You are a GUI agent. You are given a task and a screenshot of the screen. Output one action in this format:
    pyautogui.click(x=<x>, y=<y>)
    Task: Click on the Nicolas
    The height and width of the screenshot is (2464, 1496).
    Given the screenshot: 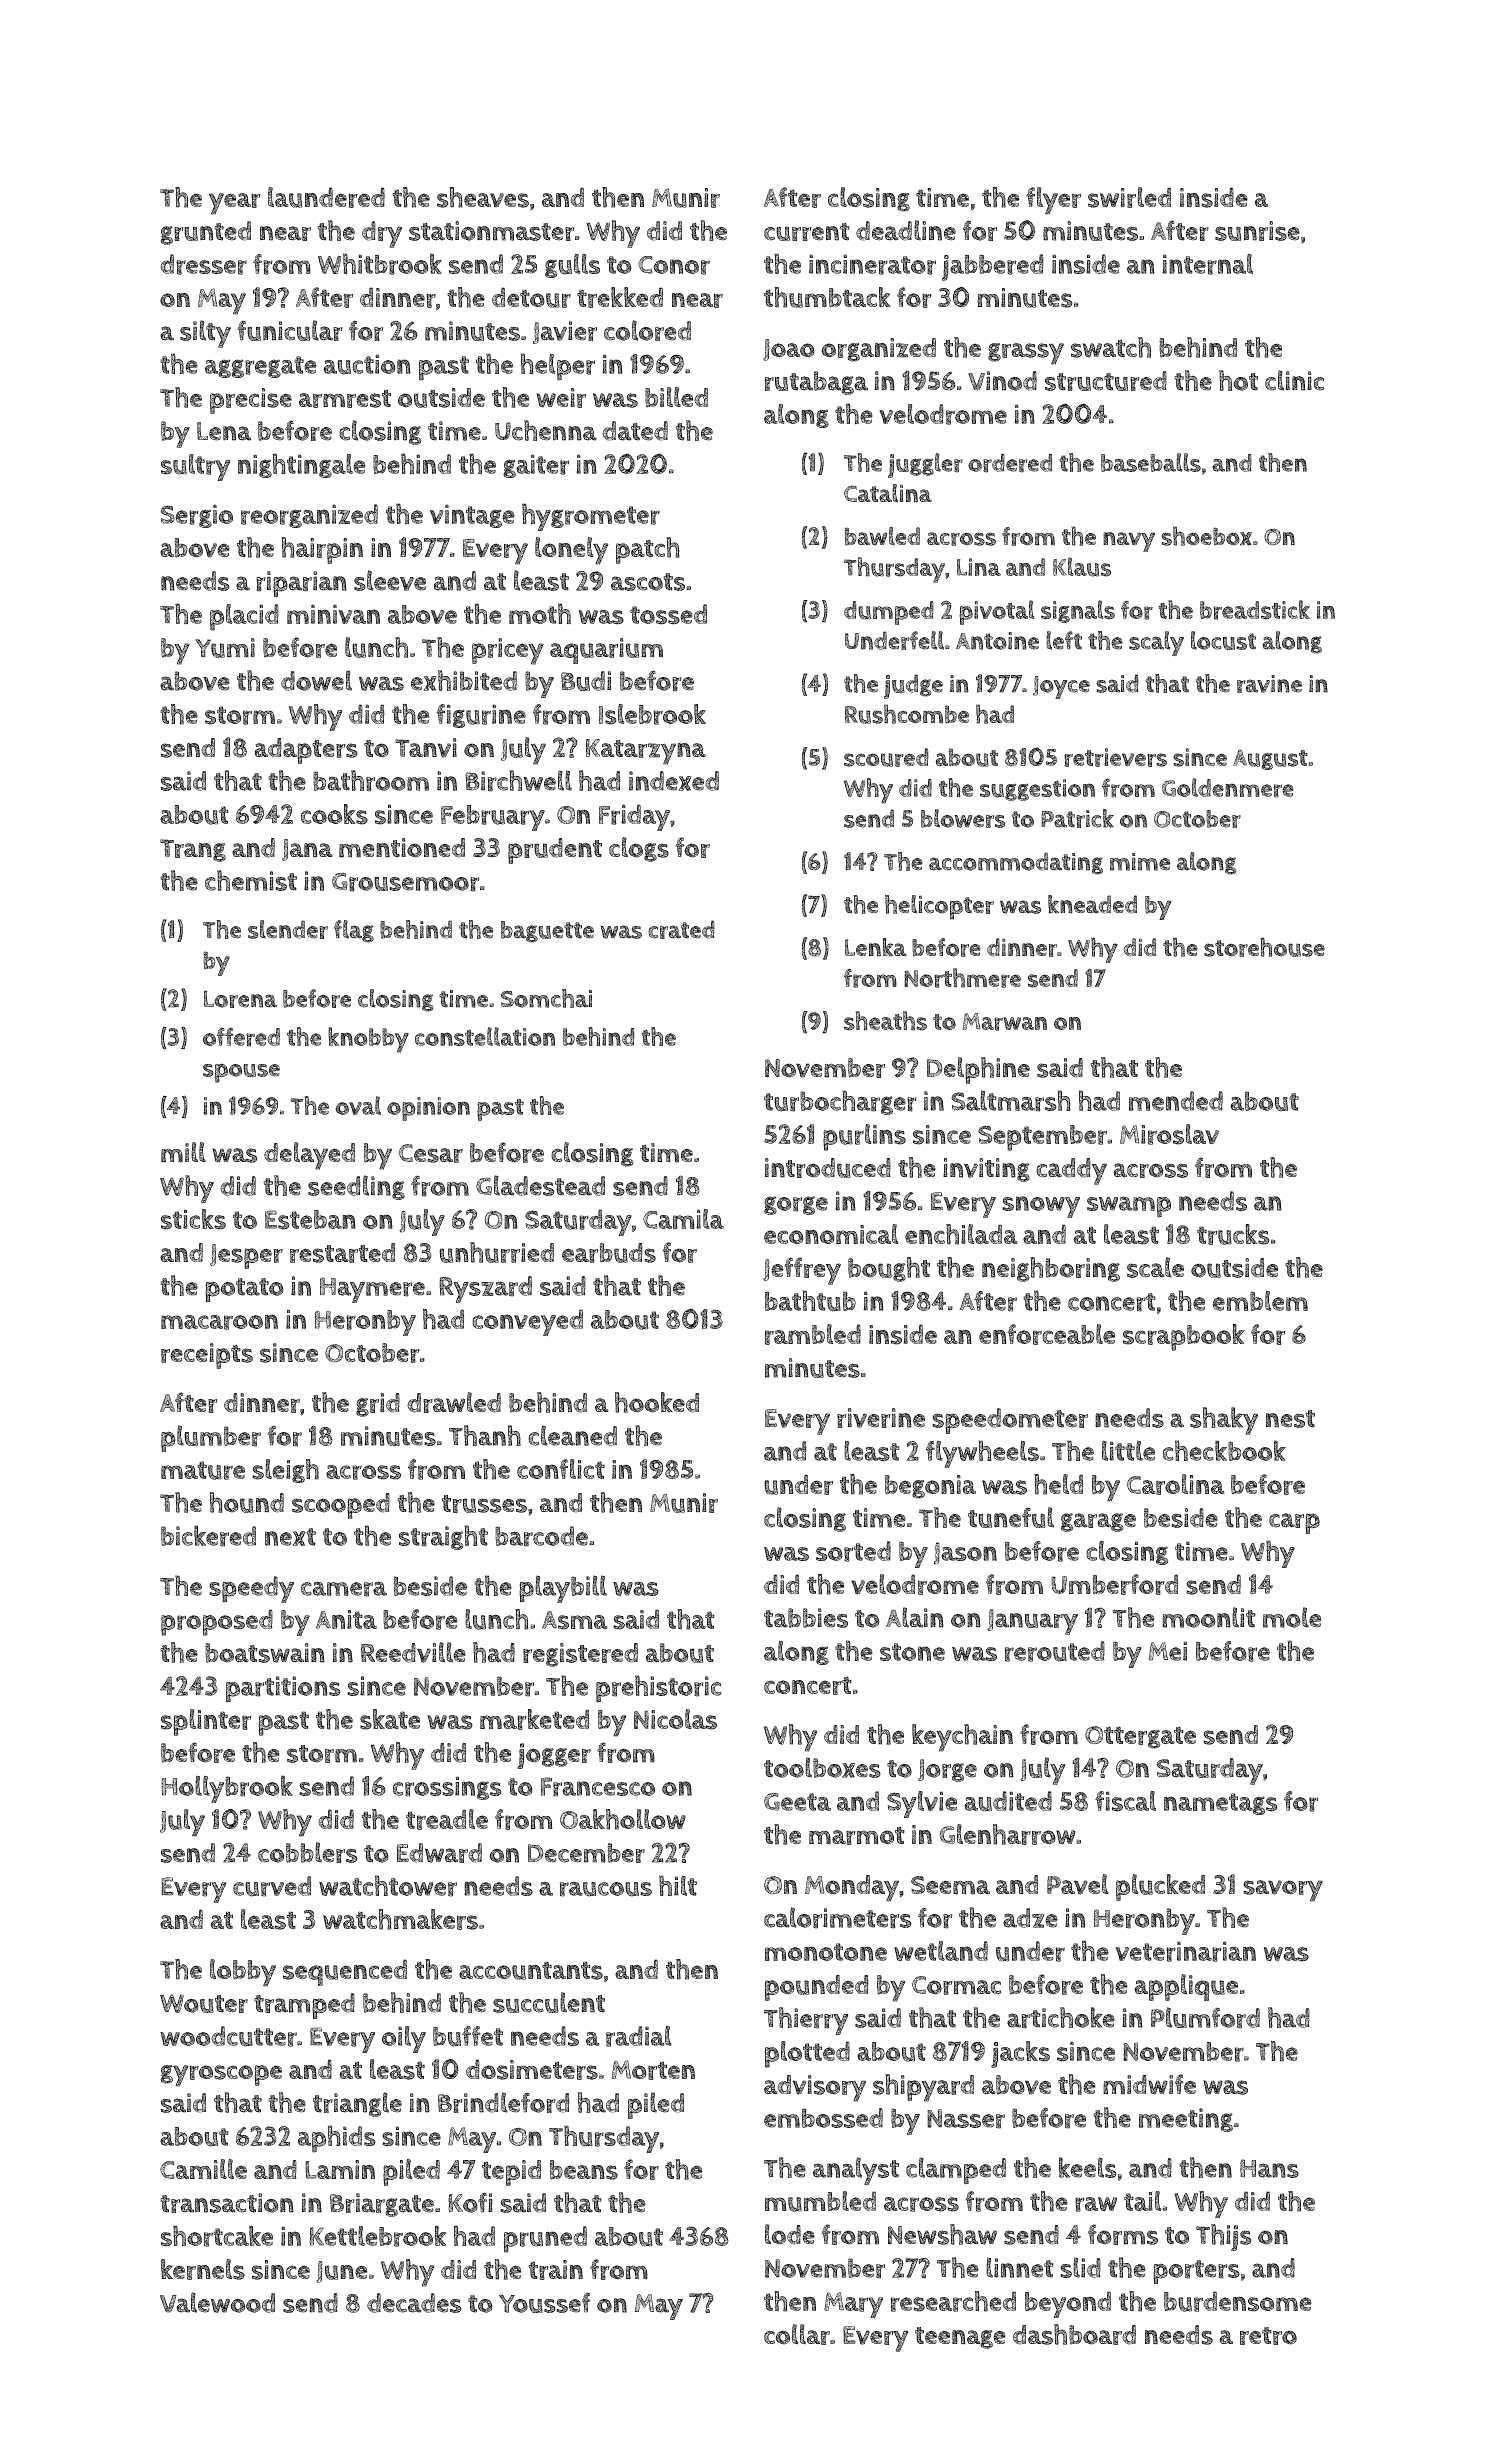 What is the action you would take?
    pyautogui.click(x=675, y=1719)
